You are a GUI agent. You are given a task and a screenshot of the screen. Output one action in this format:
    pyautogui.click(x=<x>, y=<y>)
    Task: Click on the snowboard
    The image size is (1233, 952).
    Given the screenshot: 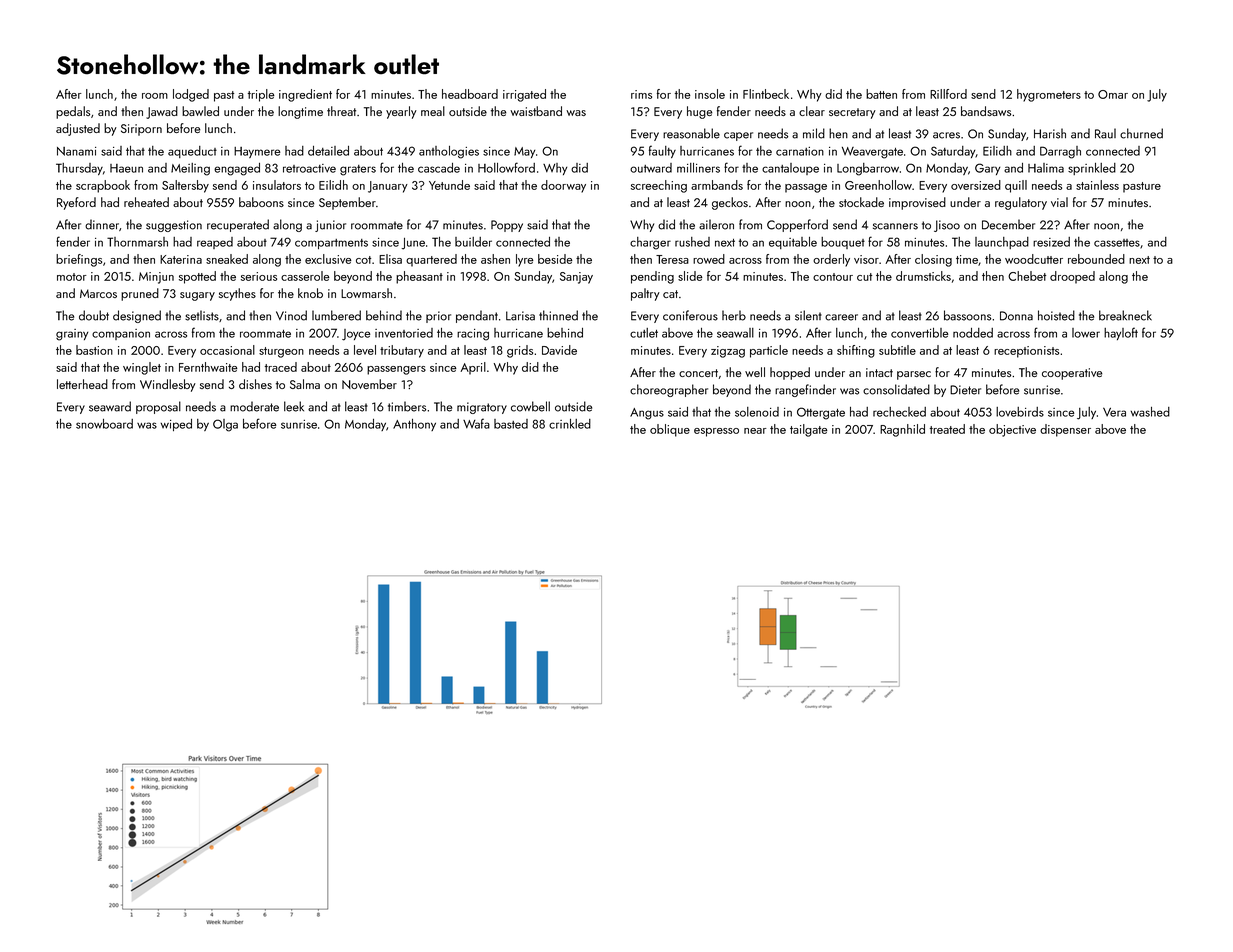 What is the action you would take?
    pyautogui.click(x=104, y=424)
